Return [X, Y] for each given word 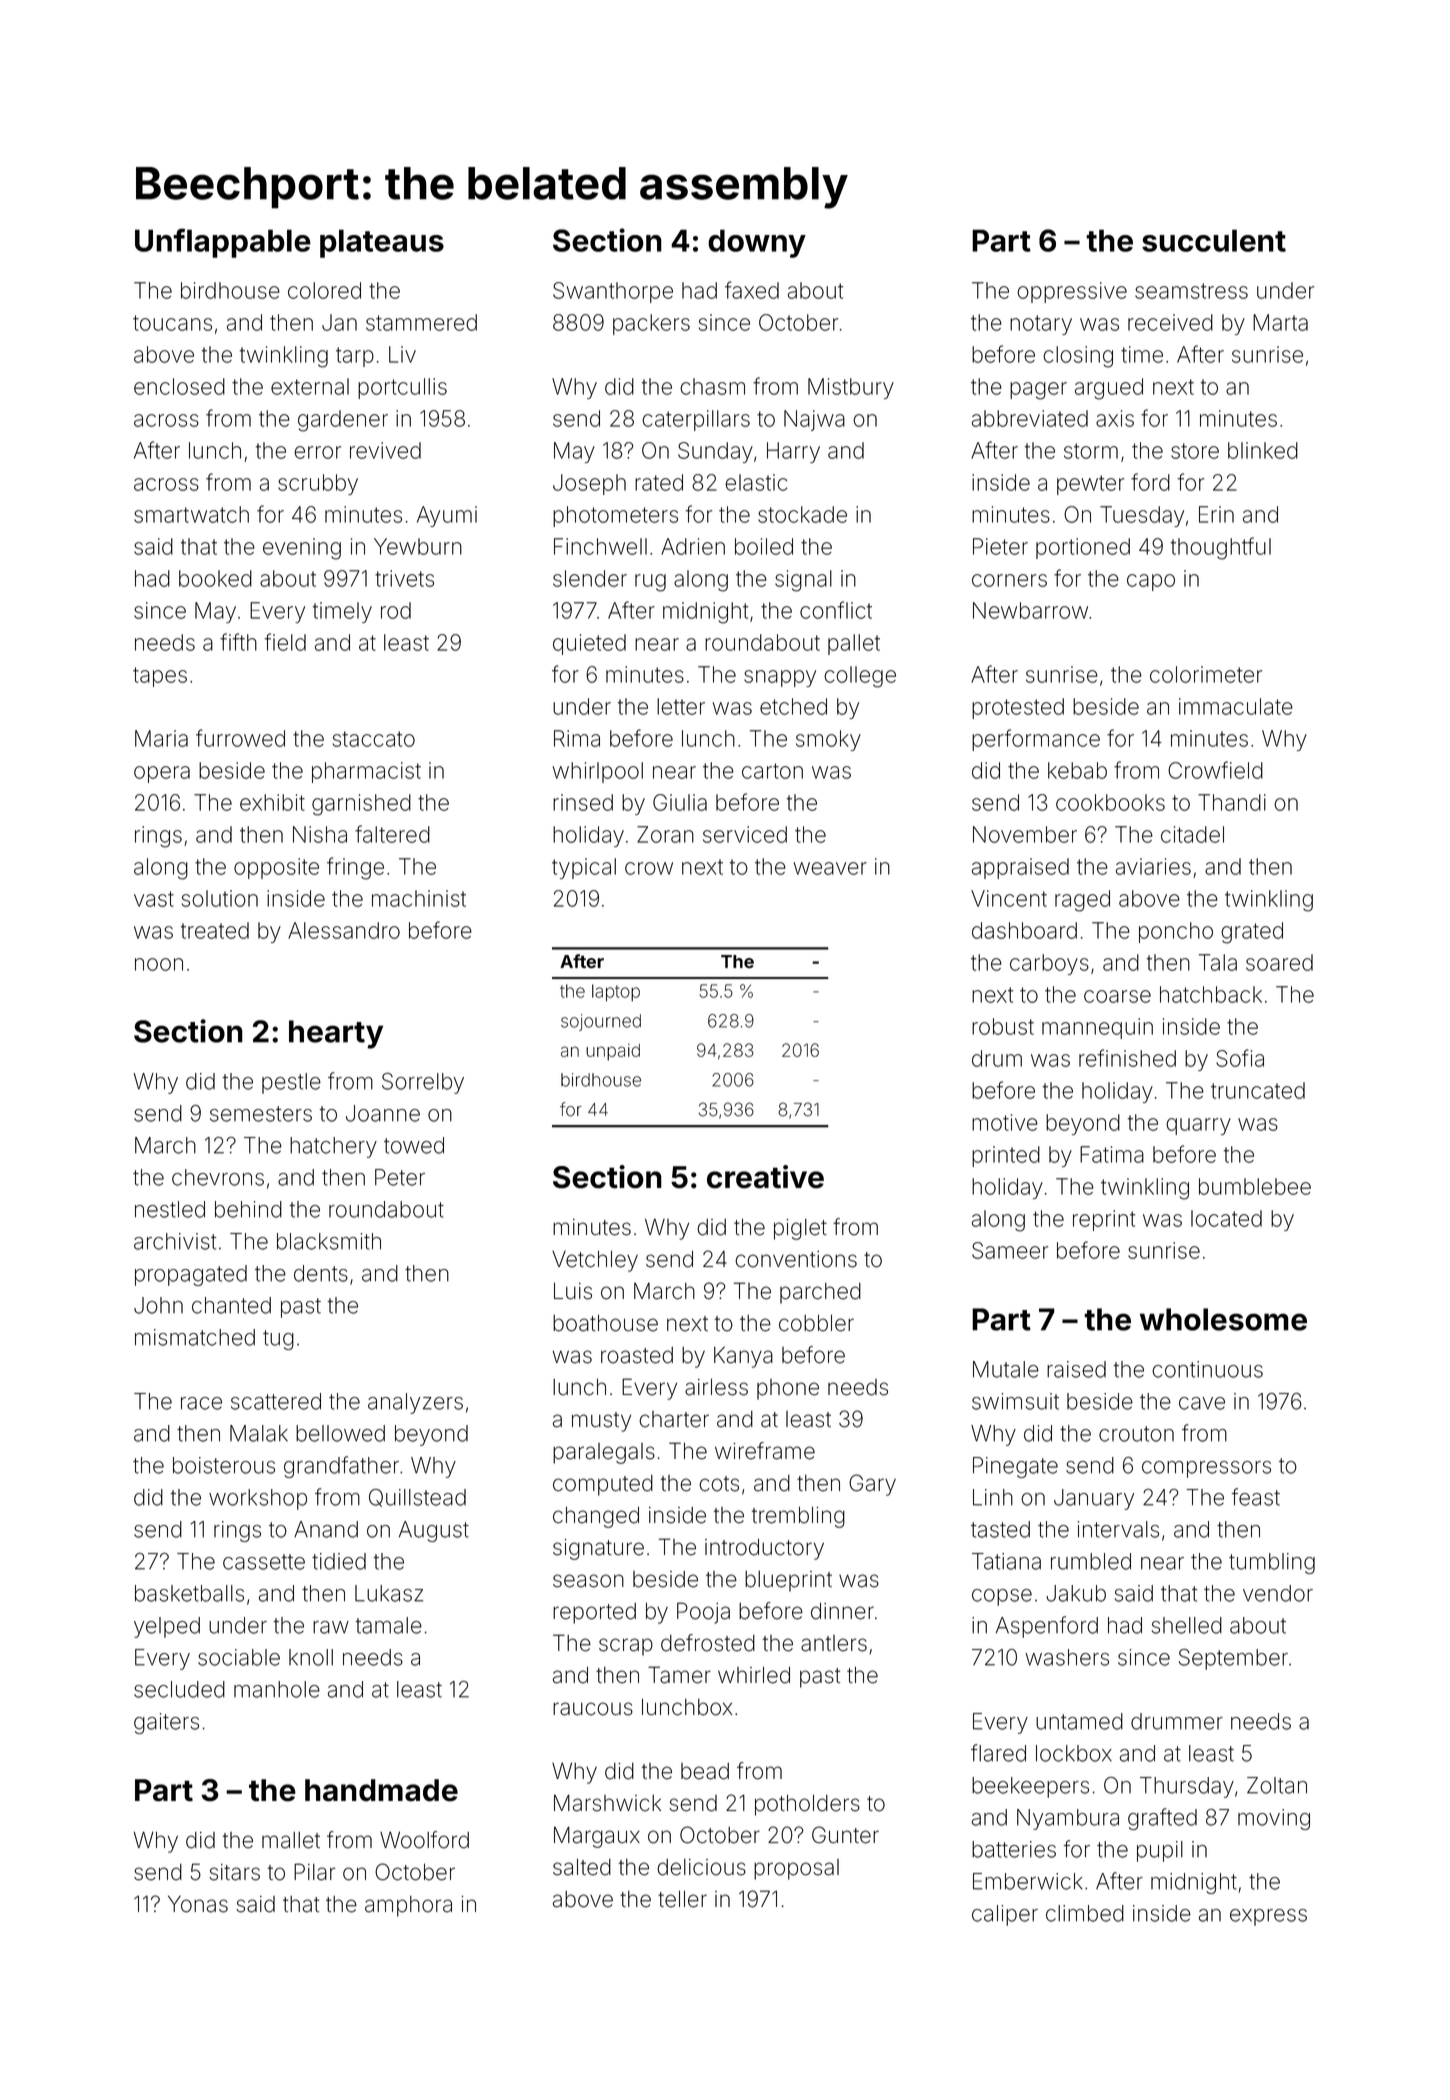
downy [757, 243]
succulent [1214, 240]
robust [1003, 1026]
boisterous [224, 1465]
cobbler [816, 1323]
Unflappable [223, 243]
